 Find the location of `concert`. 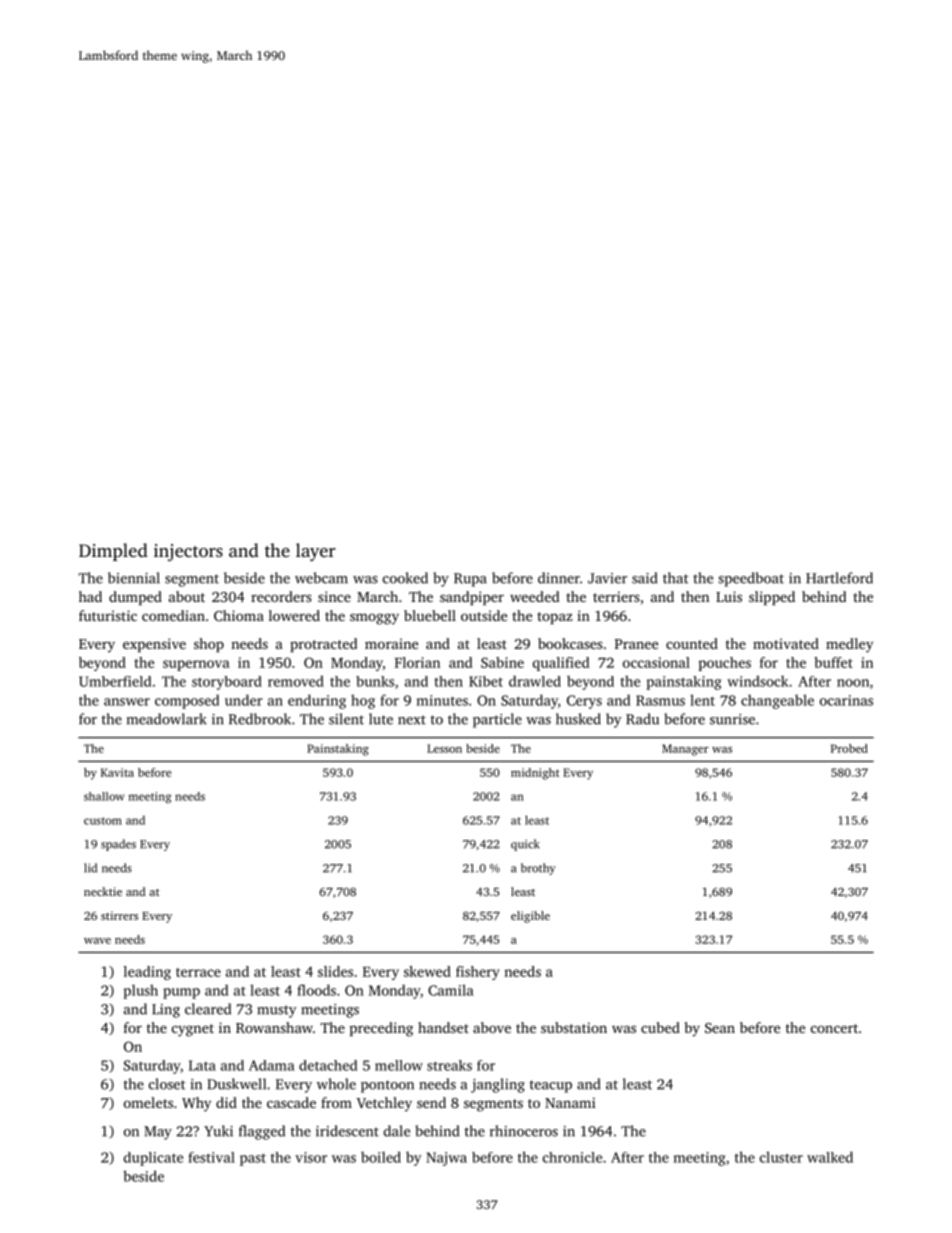

concert is located at coordinates (834, 1028).
